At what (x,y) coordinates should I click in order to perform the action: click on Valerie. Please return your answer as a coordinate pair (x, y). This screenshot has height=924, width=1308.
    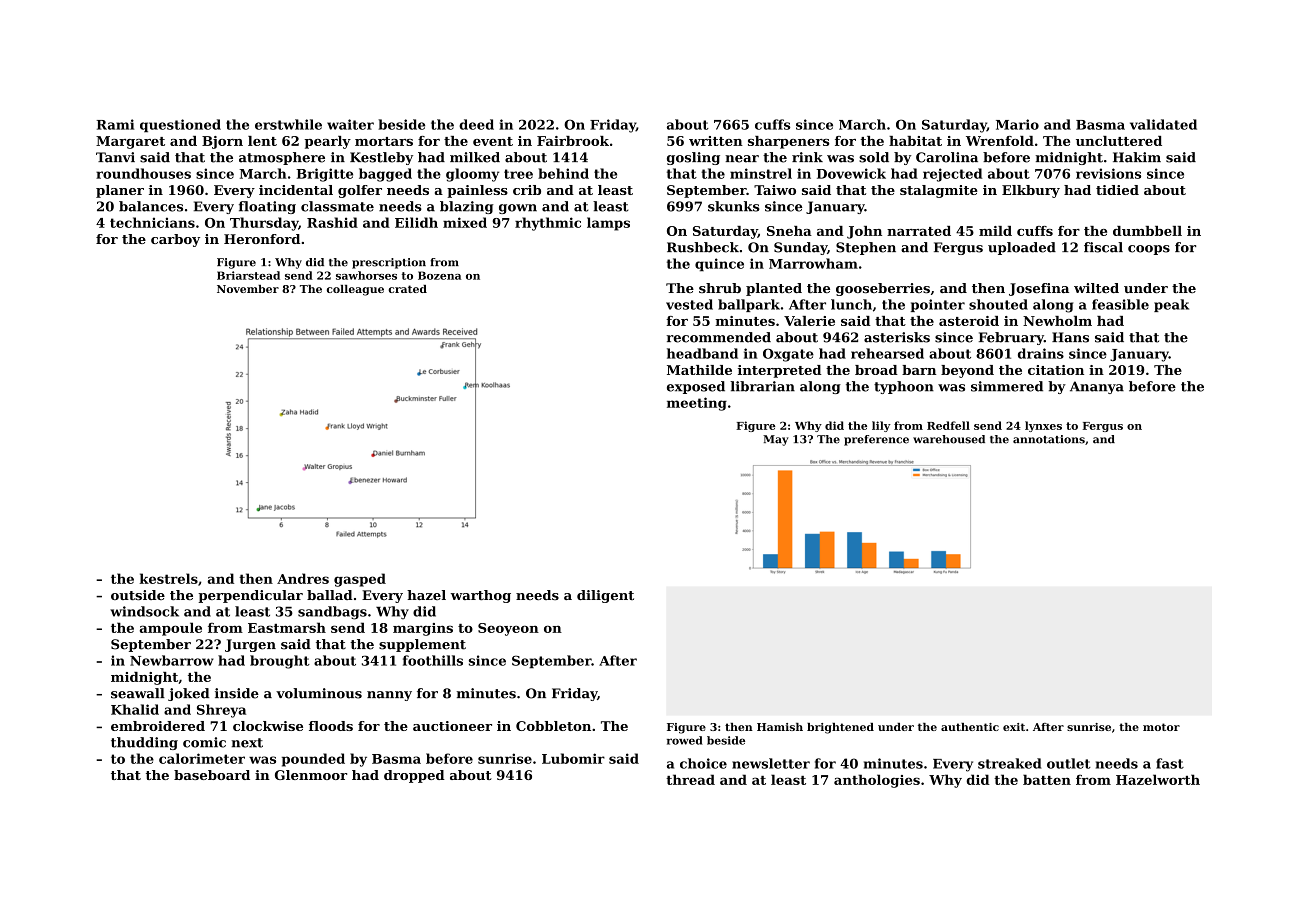
    Looking at the image, I should click on (809, 321).
